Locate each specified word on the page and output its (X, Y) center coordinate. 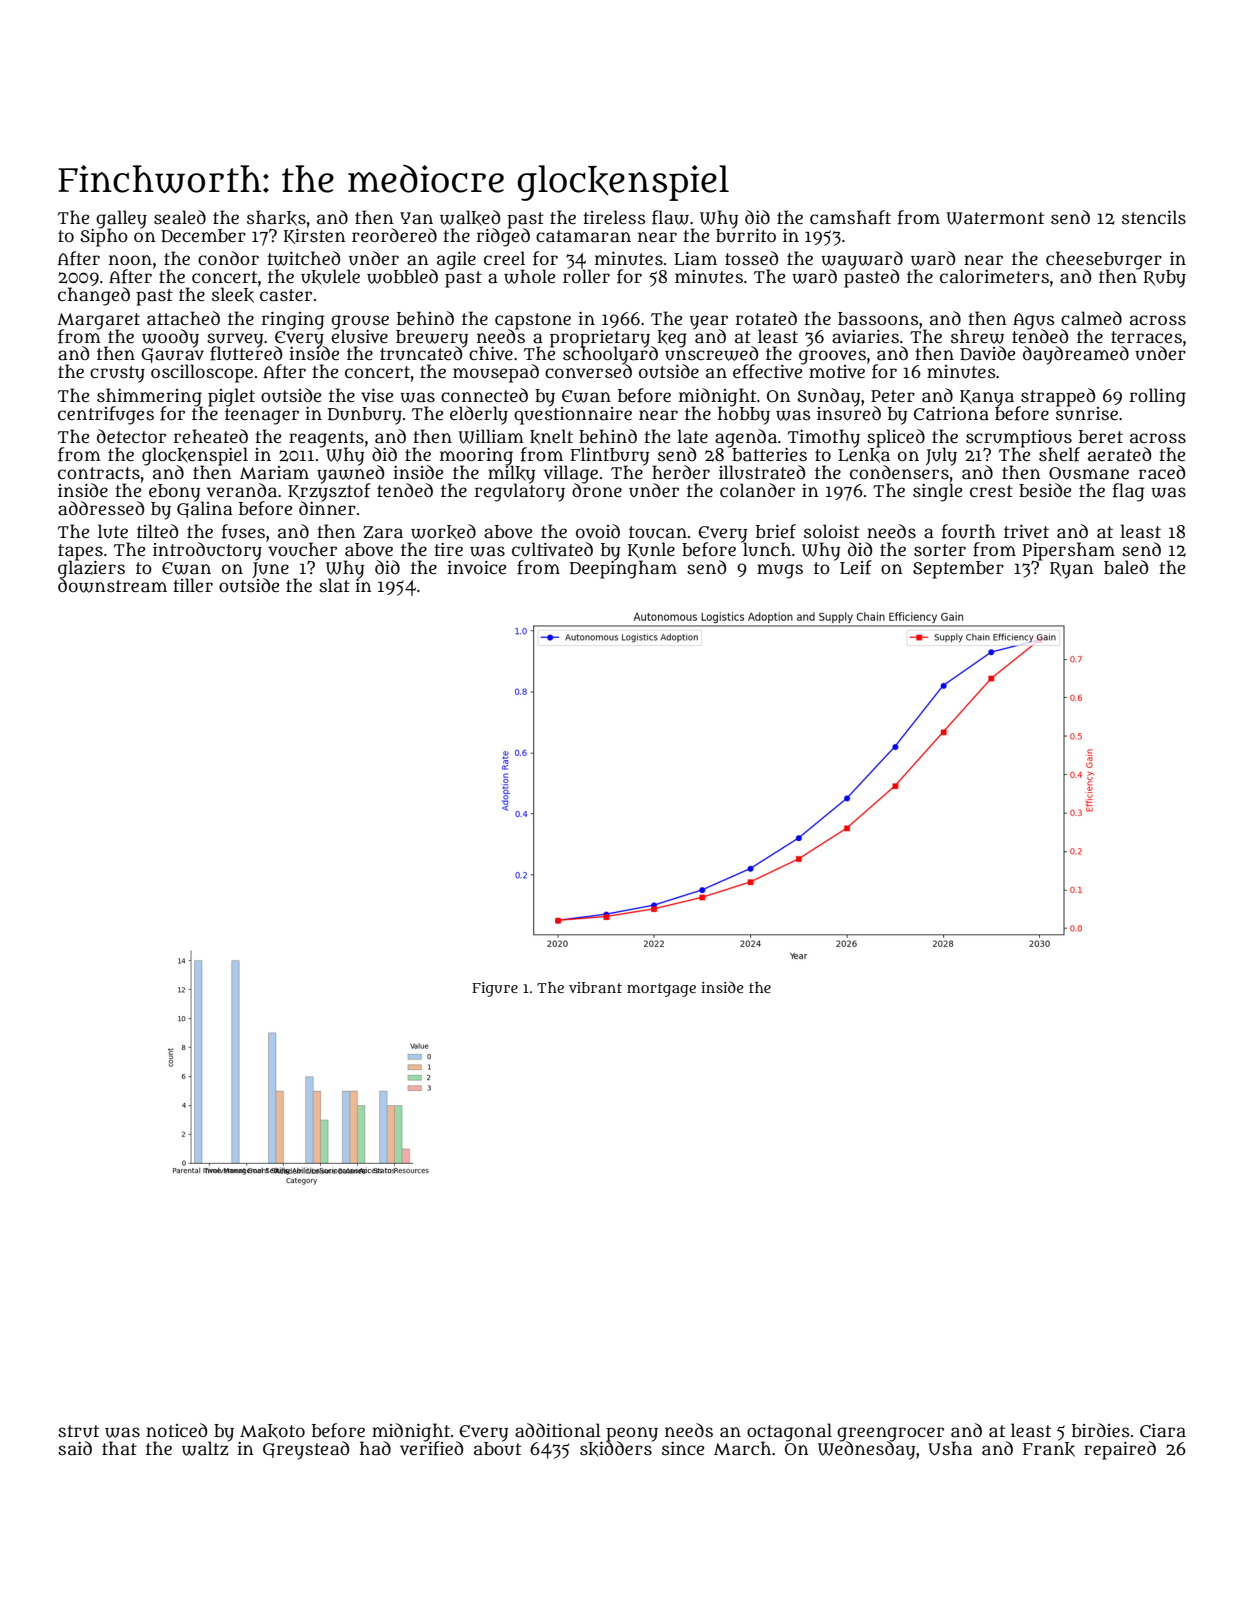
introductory (207, 551)
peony (632, 1434)
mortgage (661, 990)
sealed (180, 217)
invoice (476, 567)
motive (837, 371)
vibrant (595, 987)
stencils (1154, 217)
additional (558, 1430)
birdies (1101, 1430)
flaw (670, 217)
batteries (768, 454)
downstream (112, 585)
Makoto (272, 1431)
